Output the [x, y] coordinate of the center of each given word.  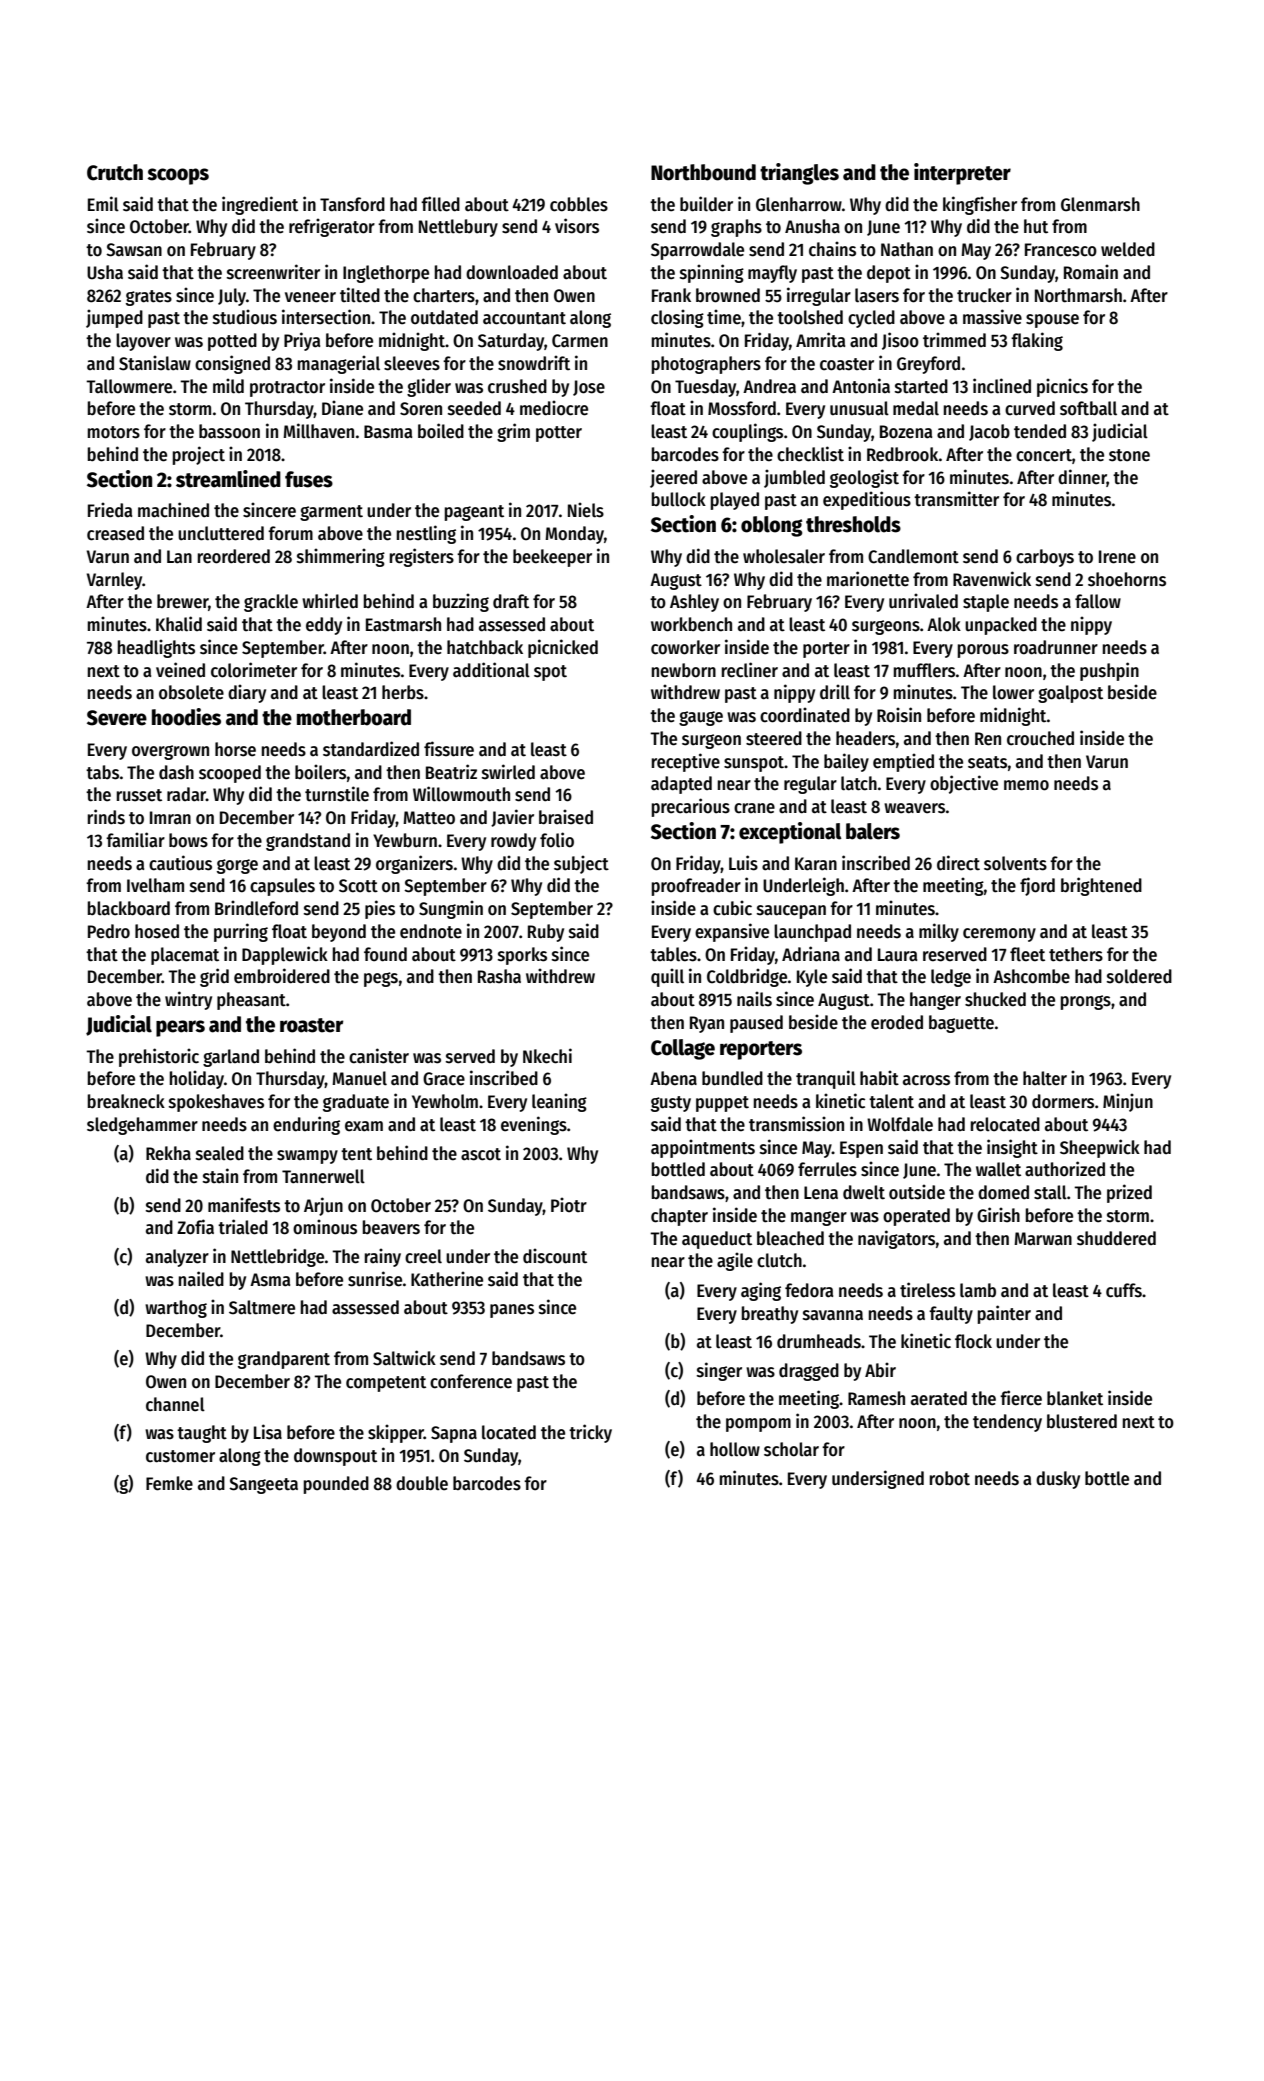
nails [754, 999]
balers [873, 831]
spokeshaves [216, 1103]
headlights [156, 648]
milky [939, 932]
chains [832, 249]
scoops [178, 176]
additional [491, 670]
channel [175, 1404]
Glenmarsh [1100, 204]
